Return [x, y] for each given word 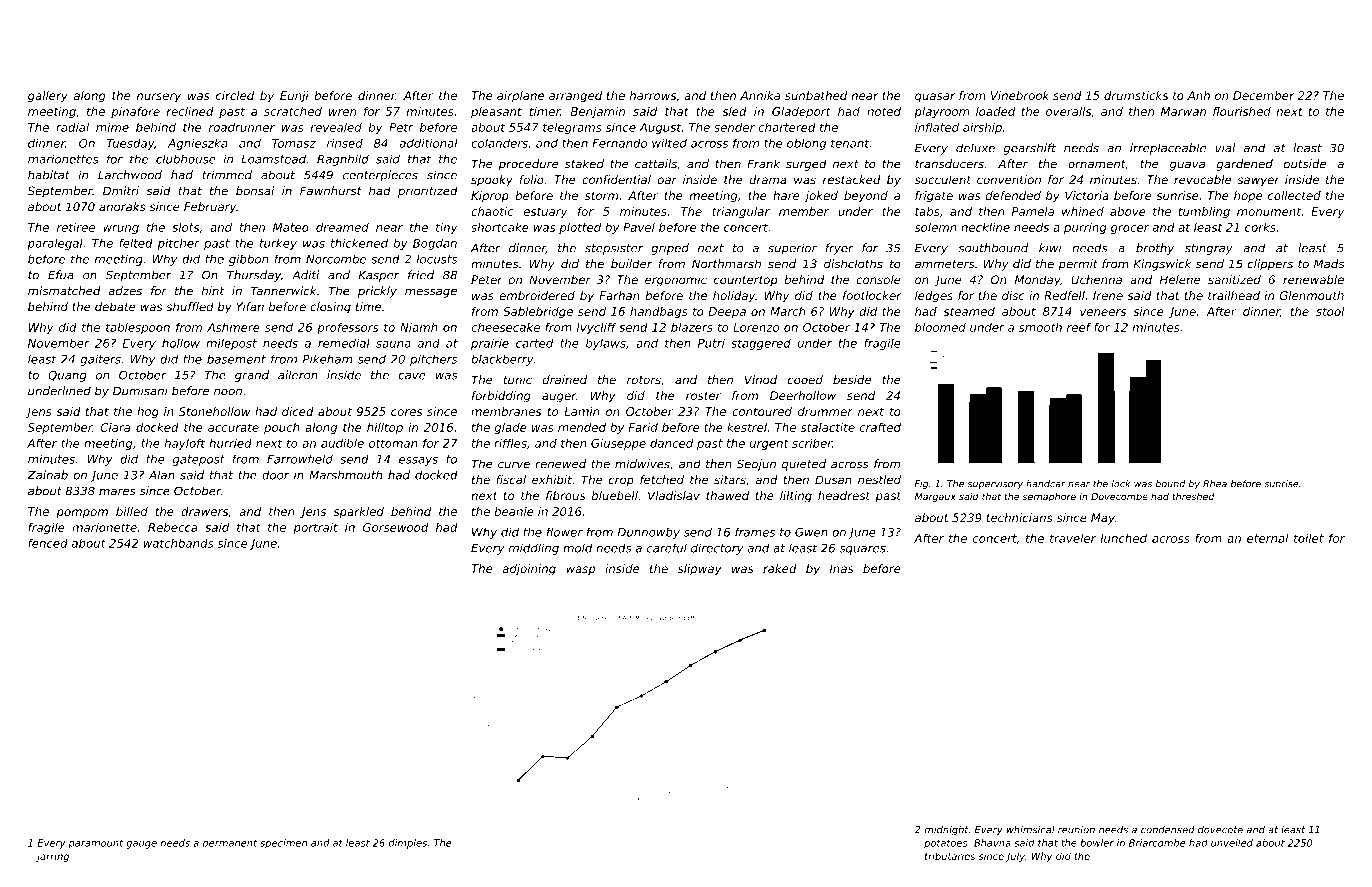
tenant [850, 143]
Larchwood [130, 175]
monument [1269, 212]
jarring [52, 857]
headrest [844, 495]
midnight [946, 831]
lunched [1124, 538]
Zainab [47, 475]
